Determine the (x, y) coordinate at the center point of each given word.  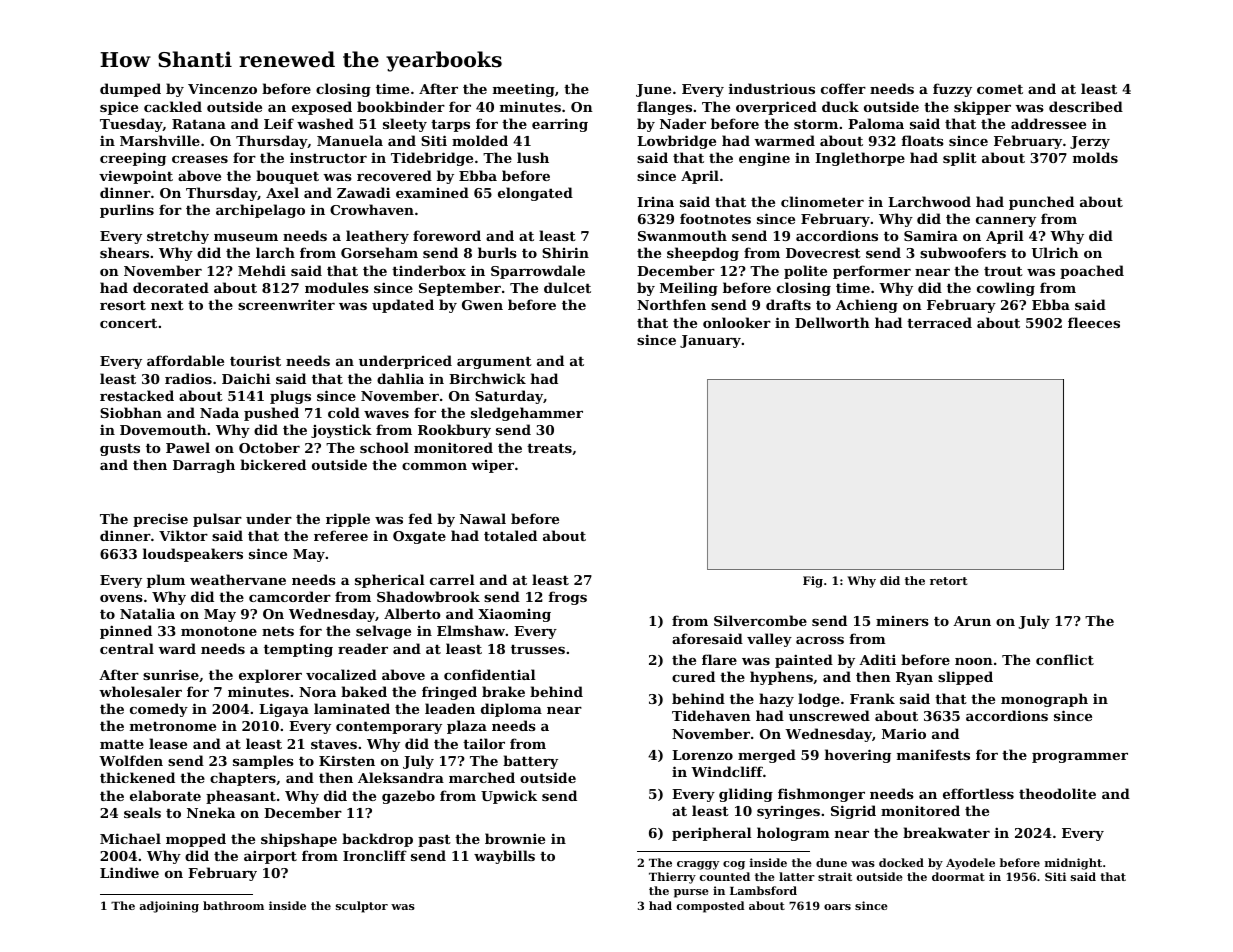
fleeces (1094, 322)
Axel (282, 192)
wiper (492, 466)
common (434, 466)
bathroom (233, 905)
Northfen (671, 304)
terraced (939, 322)
